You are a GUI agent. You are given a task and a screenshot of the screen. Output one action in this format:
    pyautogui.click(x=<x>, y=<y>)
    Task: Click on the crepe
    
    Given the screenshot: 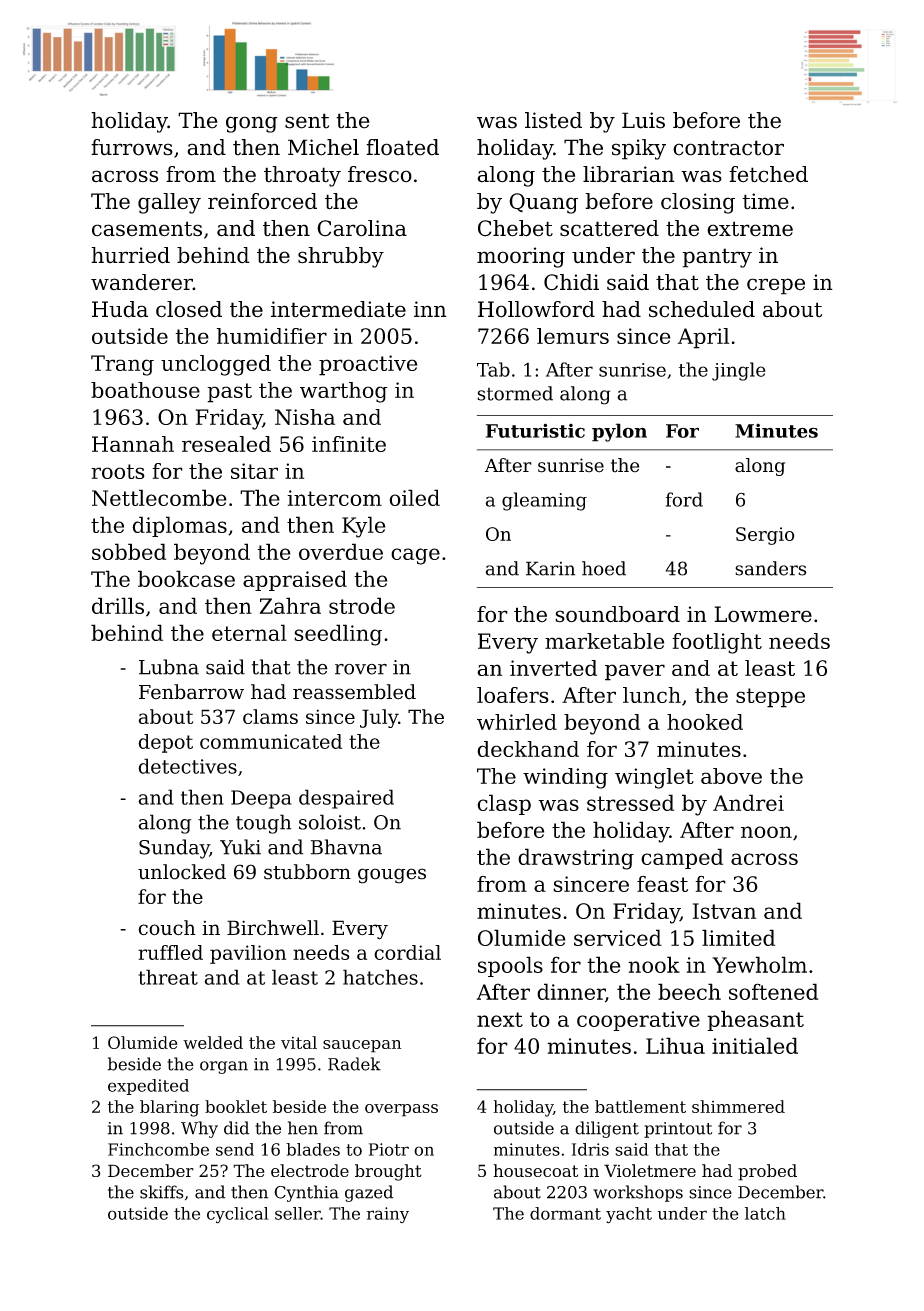 What is the action you would take?
    pyautogui.click(x=776, y=286)
